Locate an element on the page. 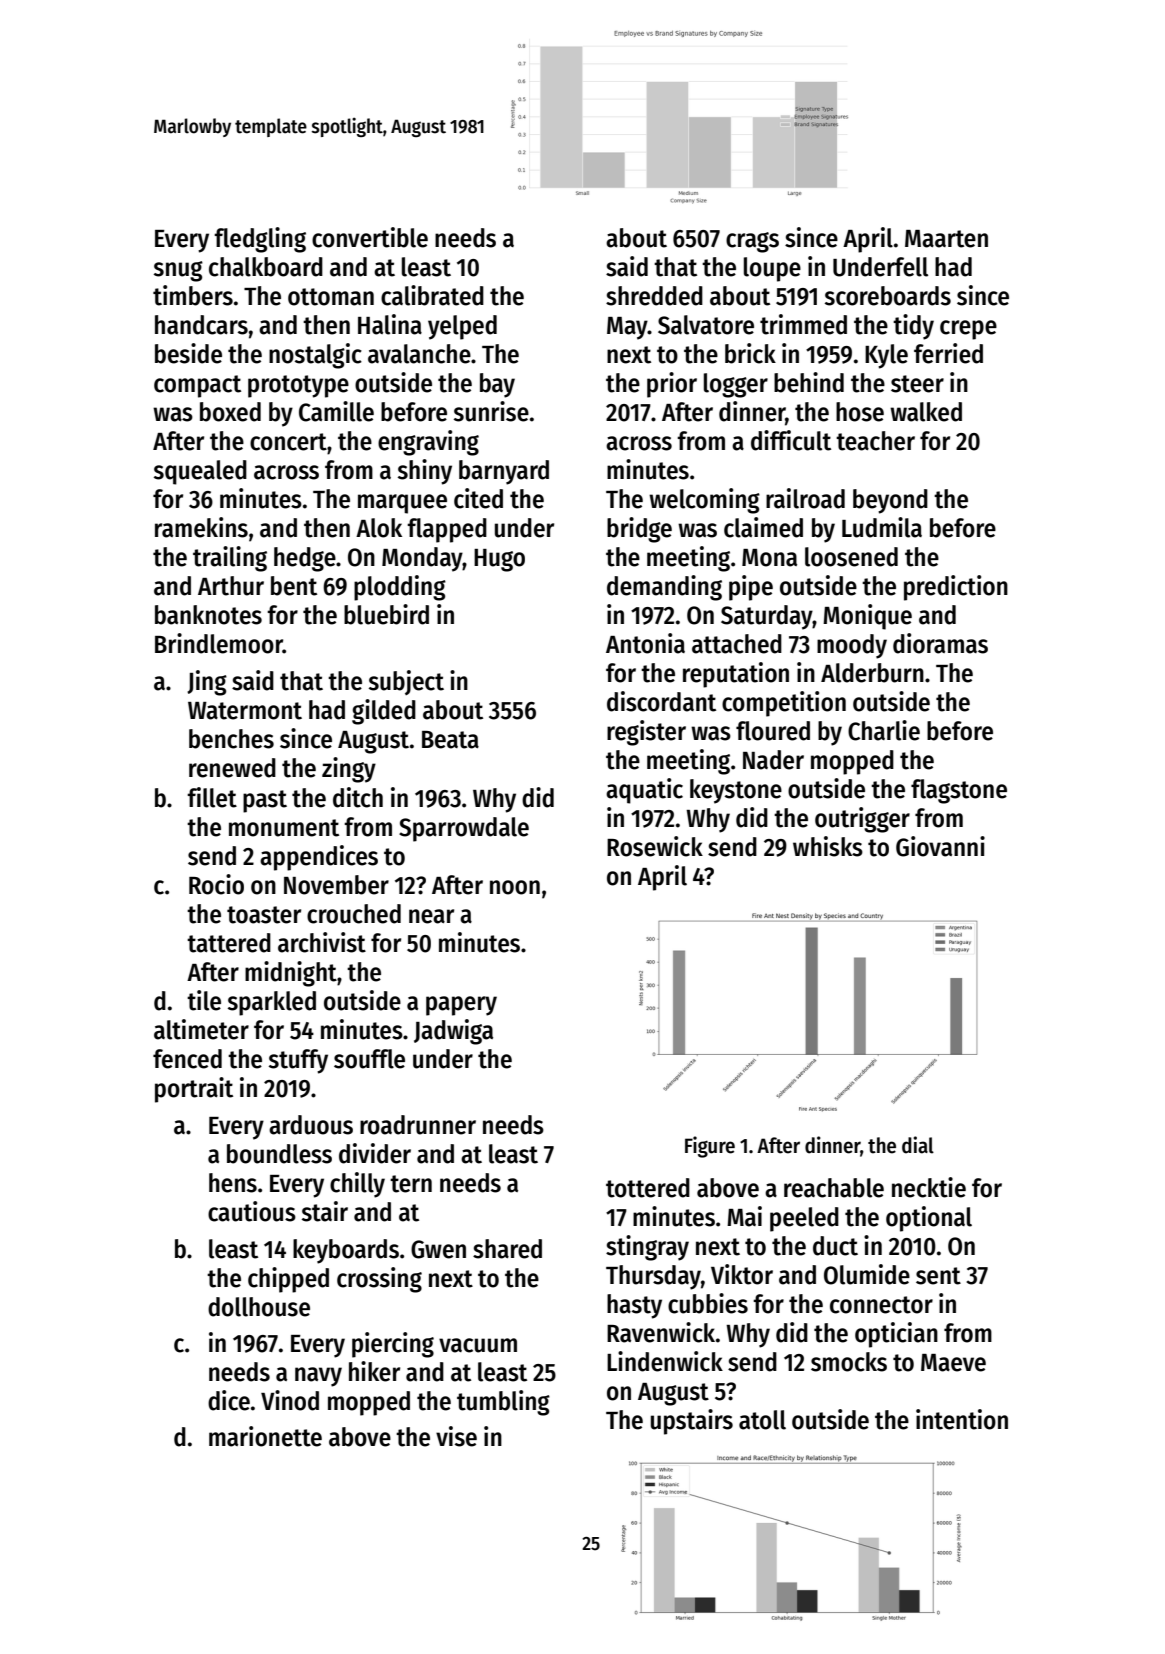 The image size is (1165, 1654). prediction is located at coordinates (956, 588).
